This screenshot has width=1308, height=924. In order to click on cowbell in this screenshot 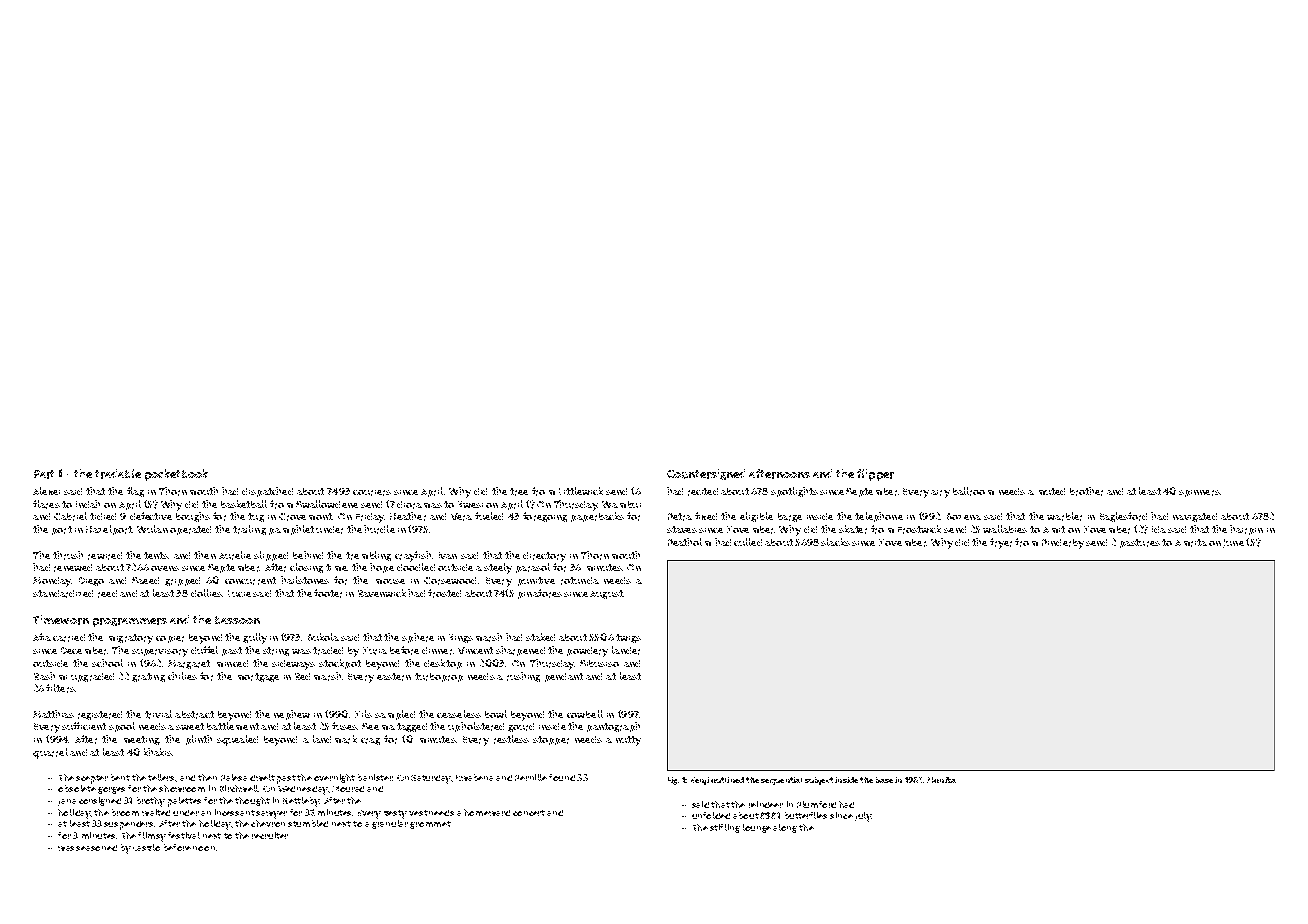, I will do `click(585, 714)`.
